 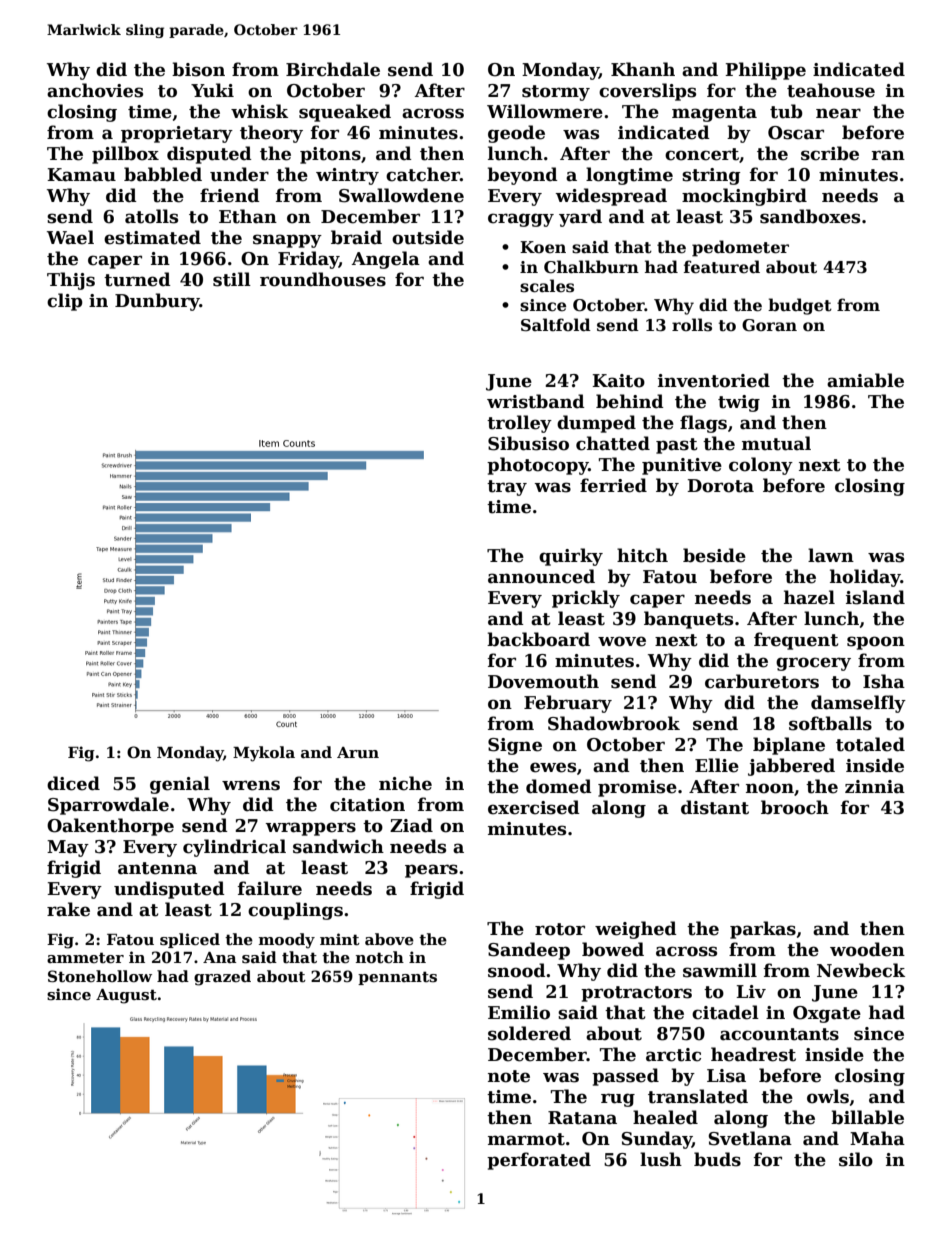 What do you see at coordinates (800, 306) in the screenshot?
I see `budget` at bounding box center [800, 306].
